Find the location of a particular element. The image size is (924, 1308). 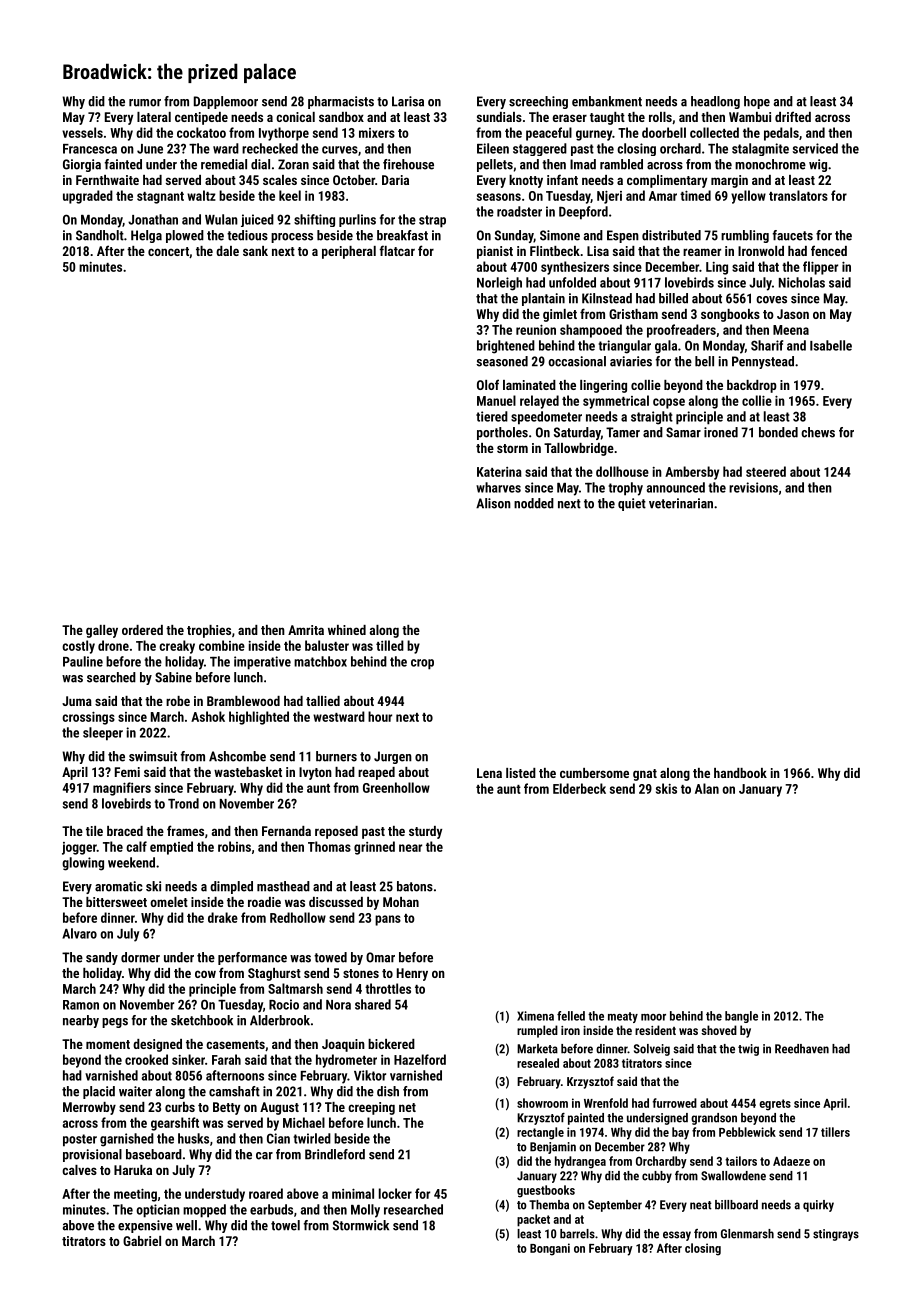

steered is located at coordinates (766, 471).
